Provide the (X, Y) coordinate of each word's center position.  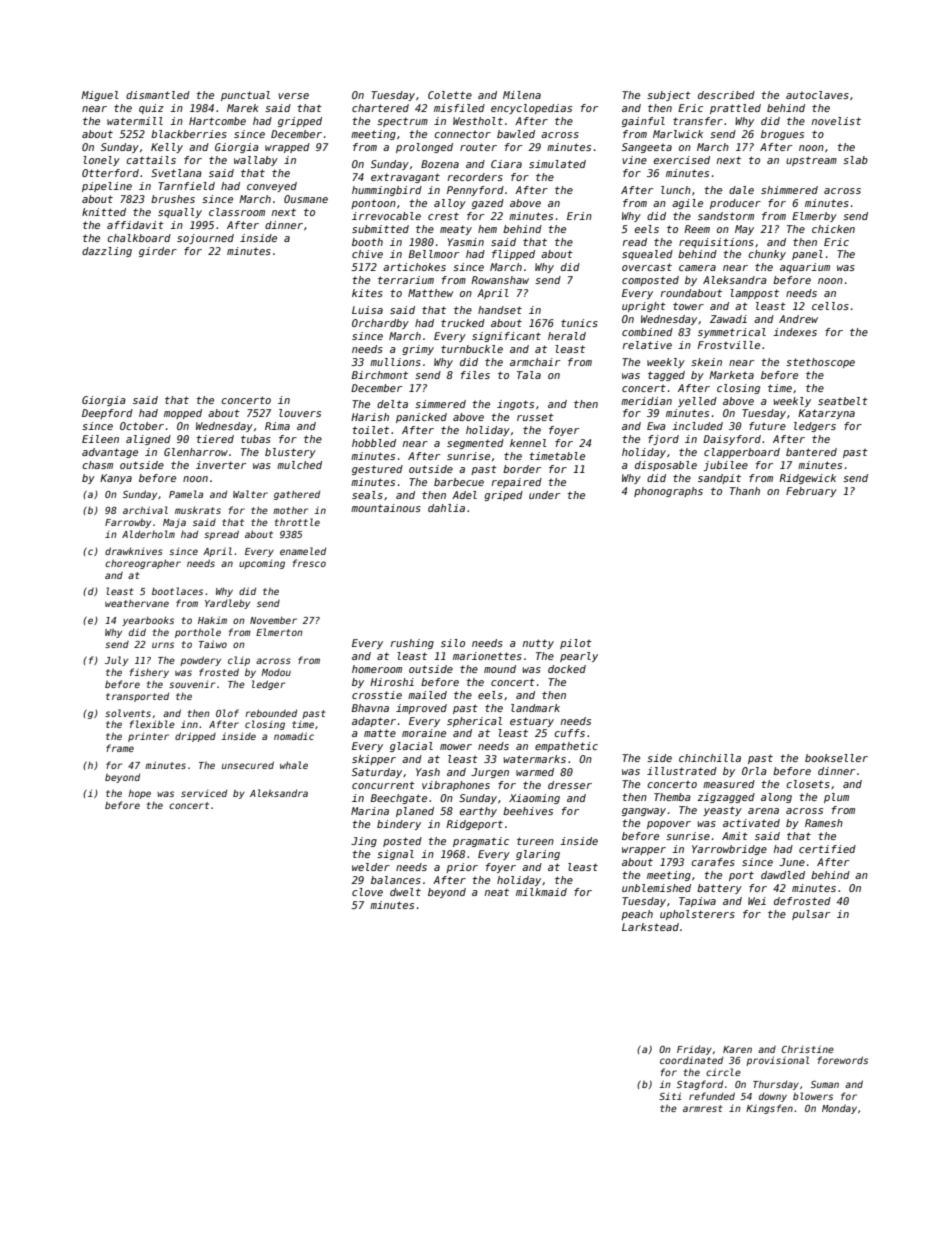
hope (139, 794)
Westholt (478, 121)
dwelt (405, 892)
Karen (737, 1049)
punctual (245, 96)
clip (239, 661)
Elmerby (814, 217)
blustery (290, 453)
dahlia (446, 508)
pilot (576, 644)
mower (456, 747)
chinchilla (710, 758)
